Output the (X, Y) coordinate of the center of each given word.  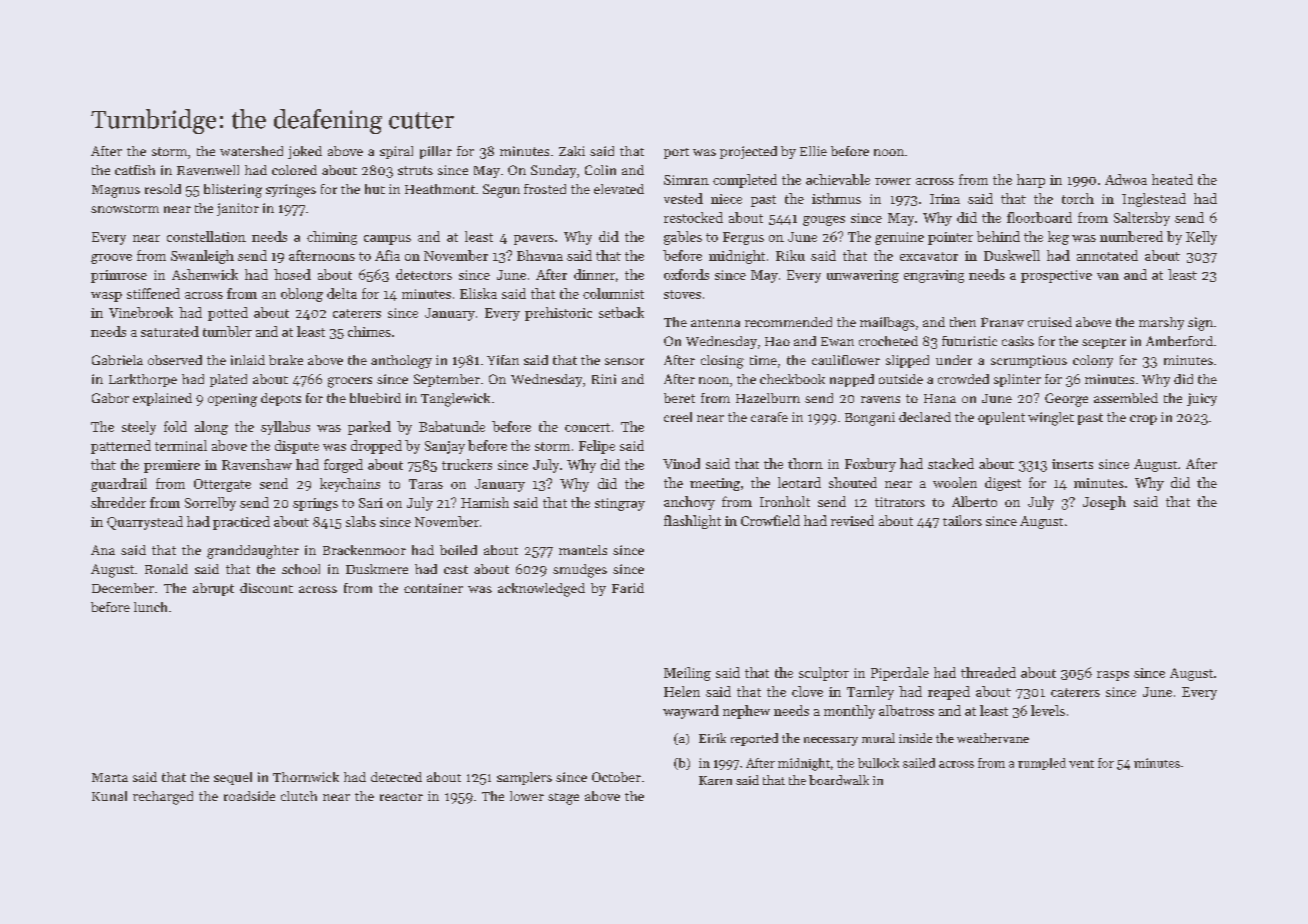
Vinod (681, 463)
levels (1048, 710)
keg (1058, 238)
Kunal (109, 796)
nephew (746, 712)
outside (901, 379)
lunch (150, 607)
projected (748, 152)
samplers (524, 778)
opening (232, 400)
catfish (135, 170)
